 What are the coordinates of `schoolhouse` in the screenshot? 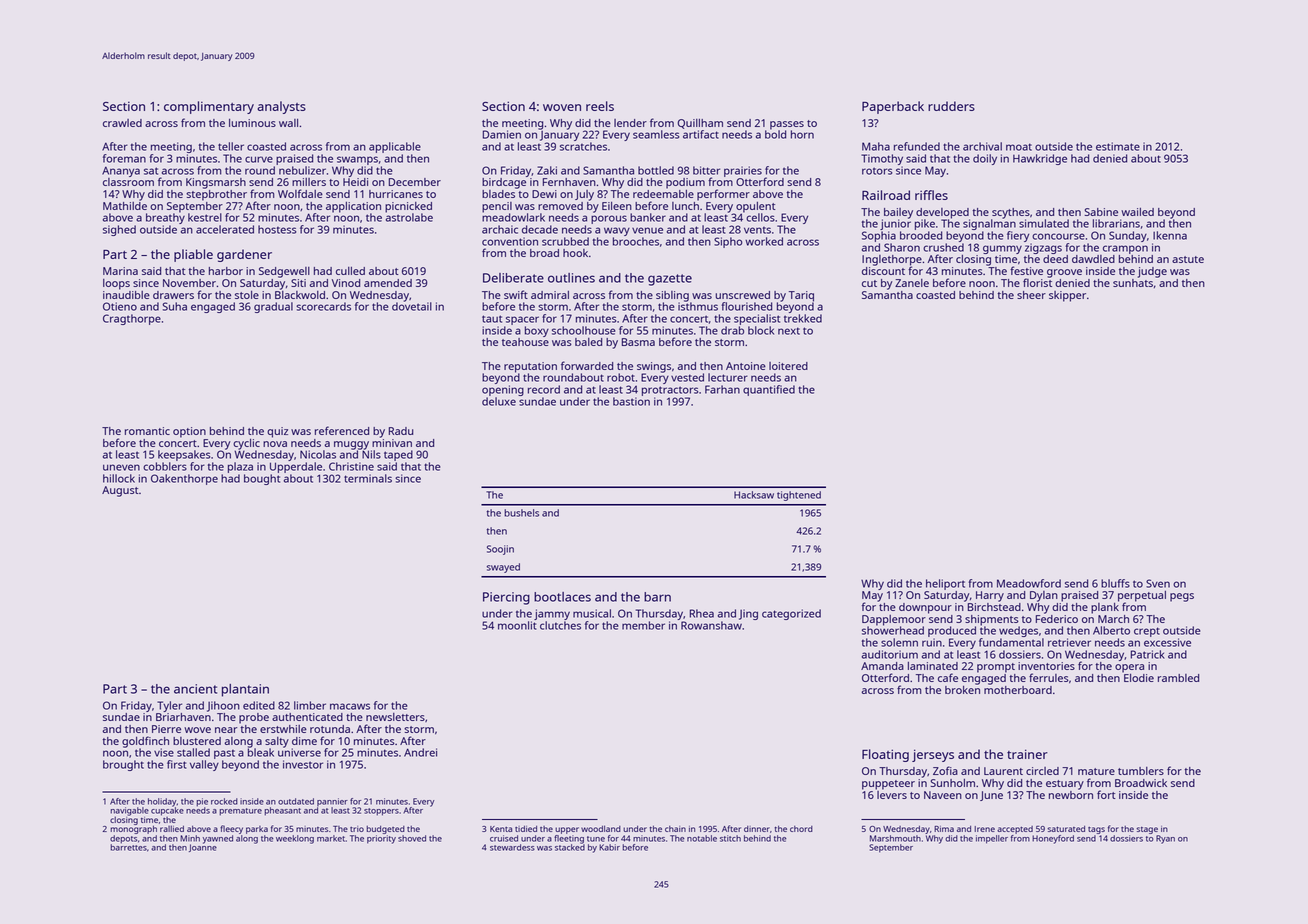 It's located at (584, 330).
